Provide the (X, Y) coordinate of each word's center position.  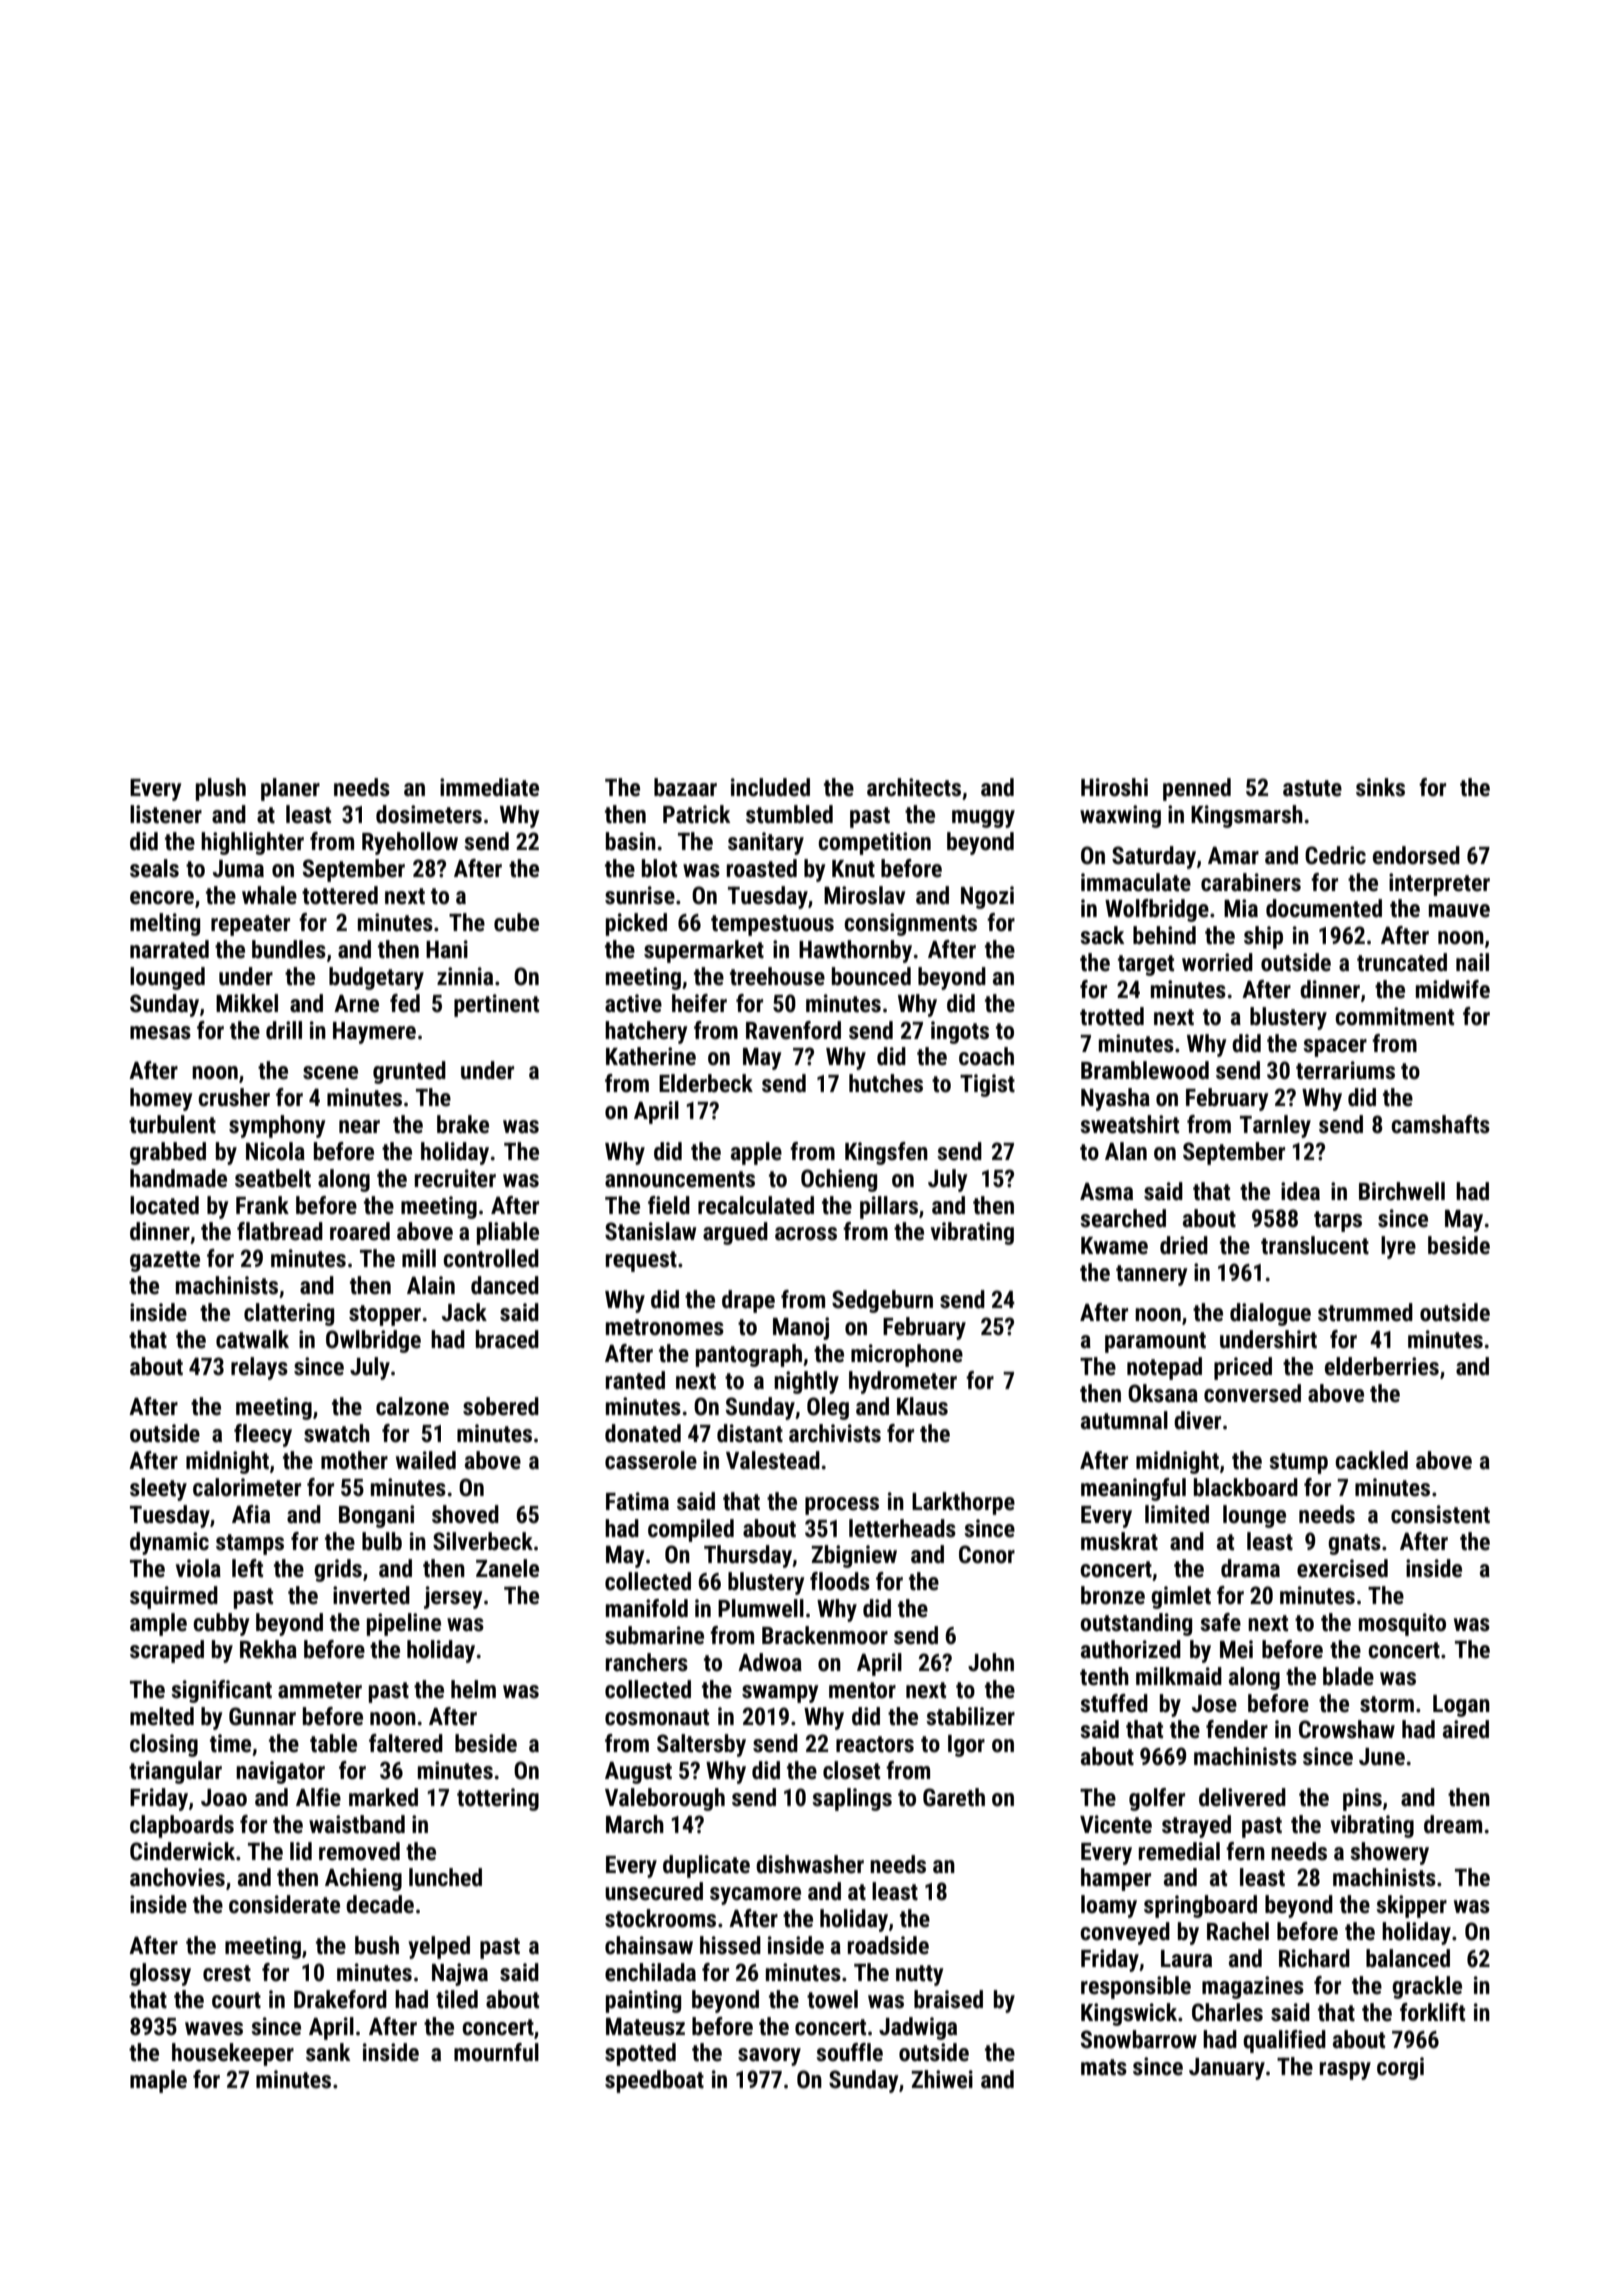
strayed (1196, 1826)
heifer (699, 1003)
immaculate (1136, 882)
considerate (284, 1904)
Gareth (954, 1797)
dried (1184, 1245)
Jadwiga (918, 2028)
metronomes (665, 1327)
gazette (165, 1261)
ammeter (320, 1690)
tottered (340, 895)
